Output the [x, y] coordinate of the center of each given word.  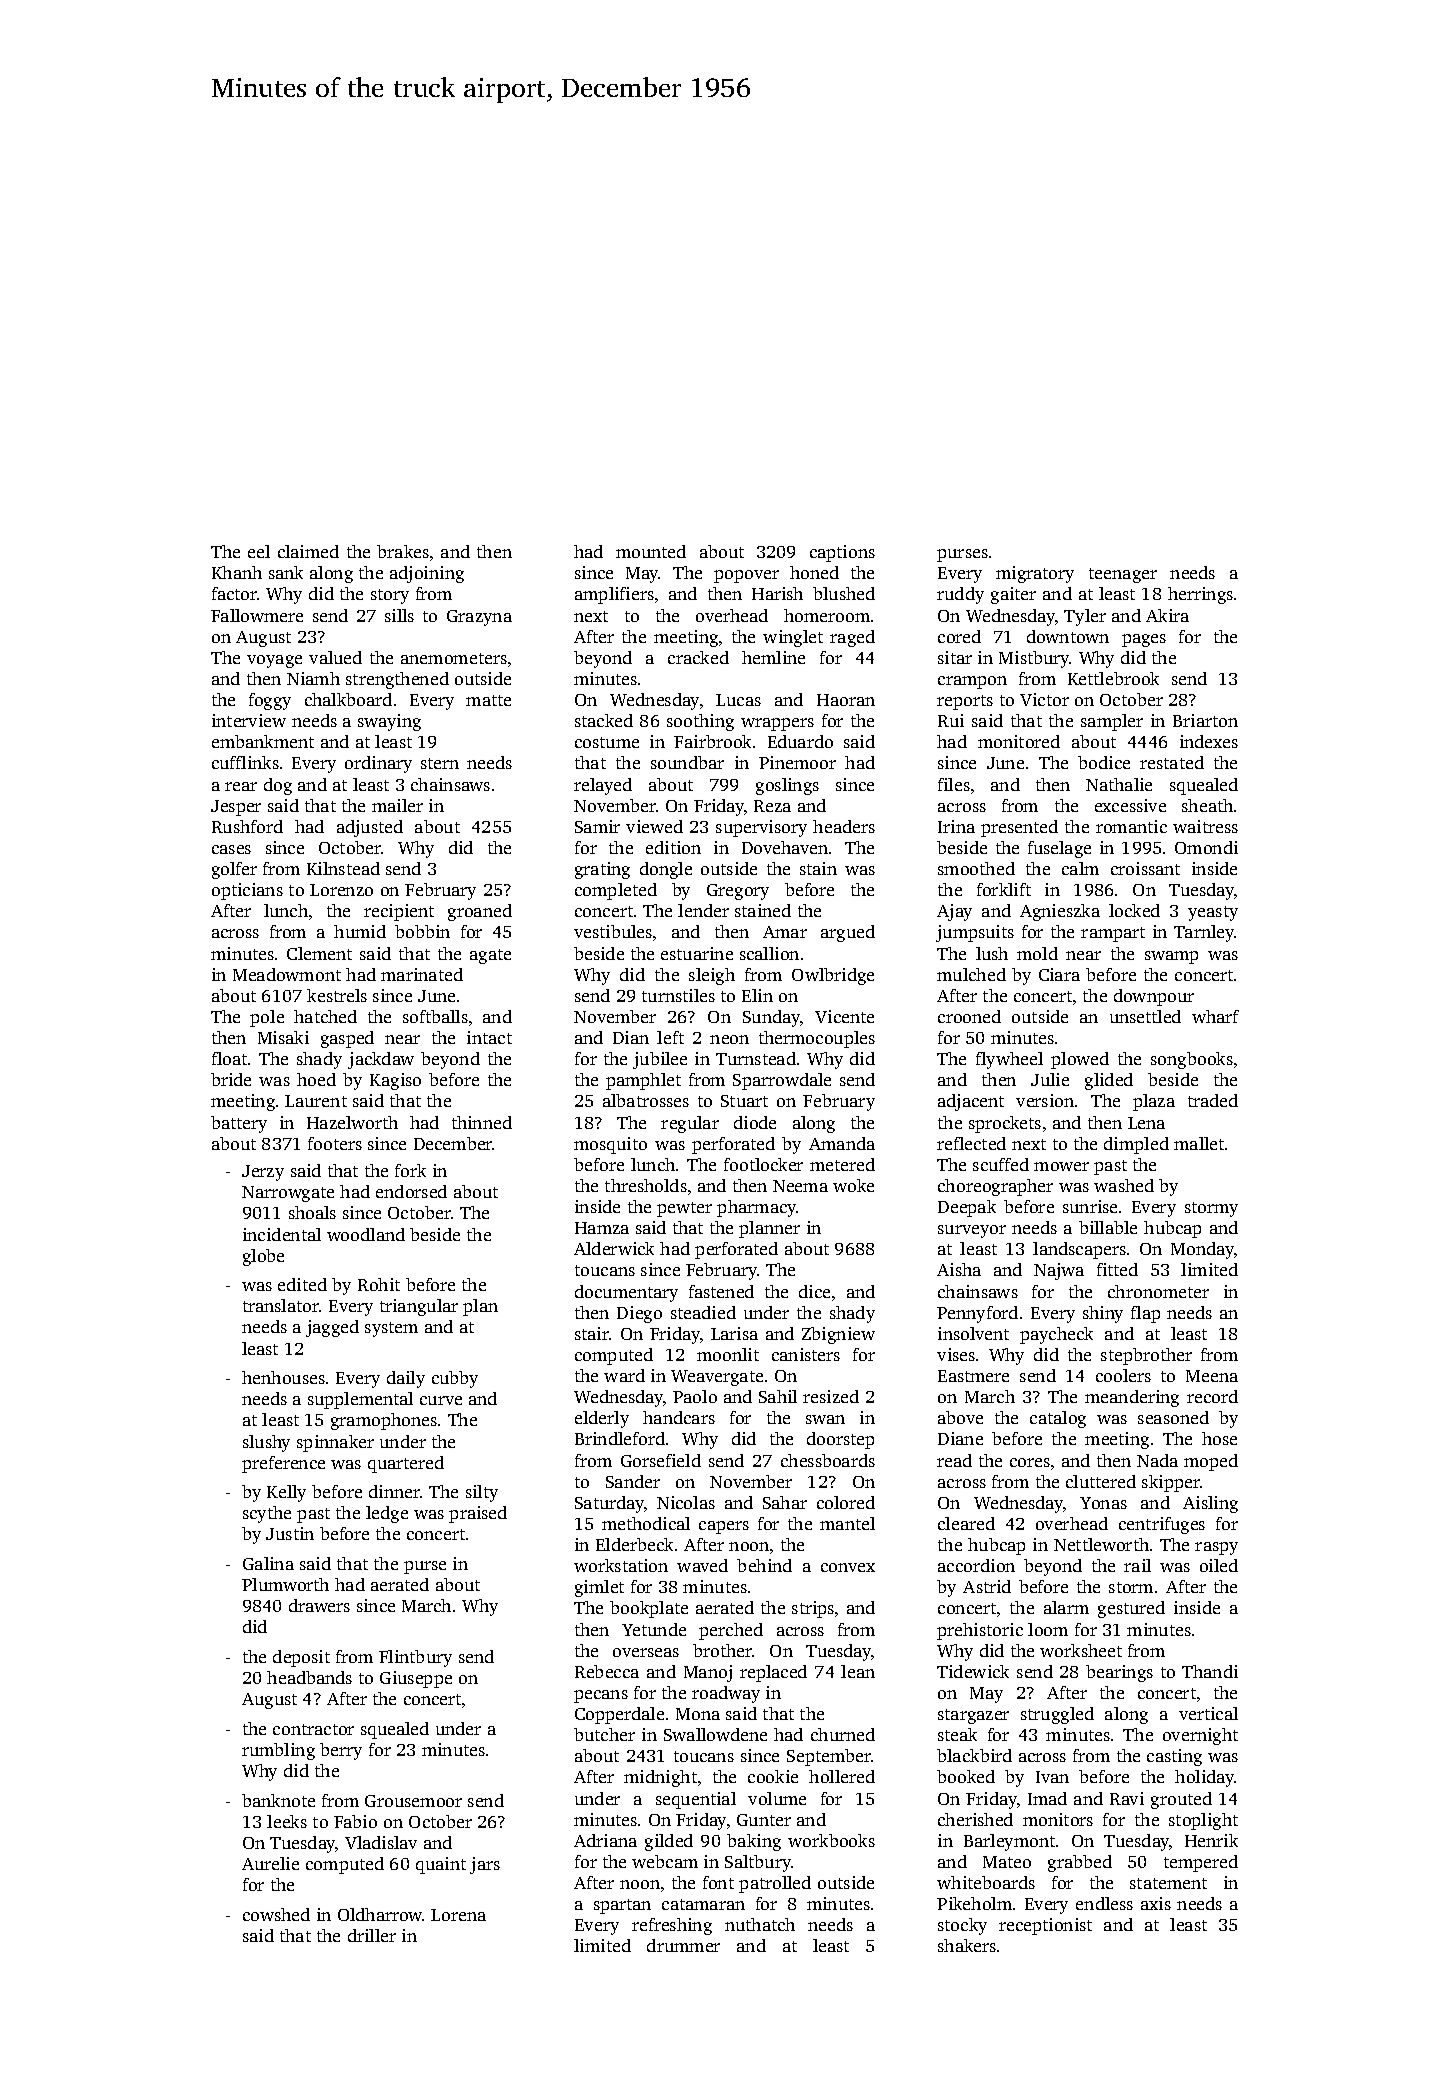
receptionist [1045, 1926]
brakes [403, 551]
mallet [1199, 1143]
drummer [683, 1945]
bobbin [422, 931]
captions [842, 553]
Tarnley [1204, 933]
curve [441, 1400]
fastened [721, 1291]
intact [489, 1037]
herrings [1200, 595]
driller [372, 1935]
